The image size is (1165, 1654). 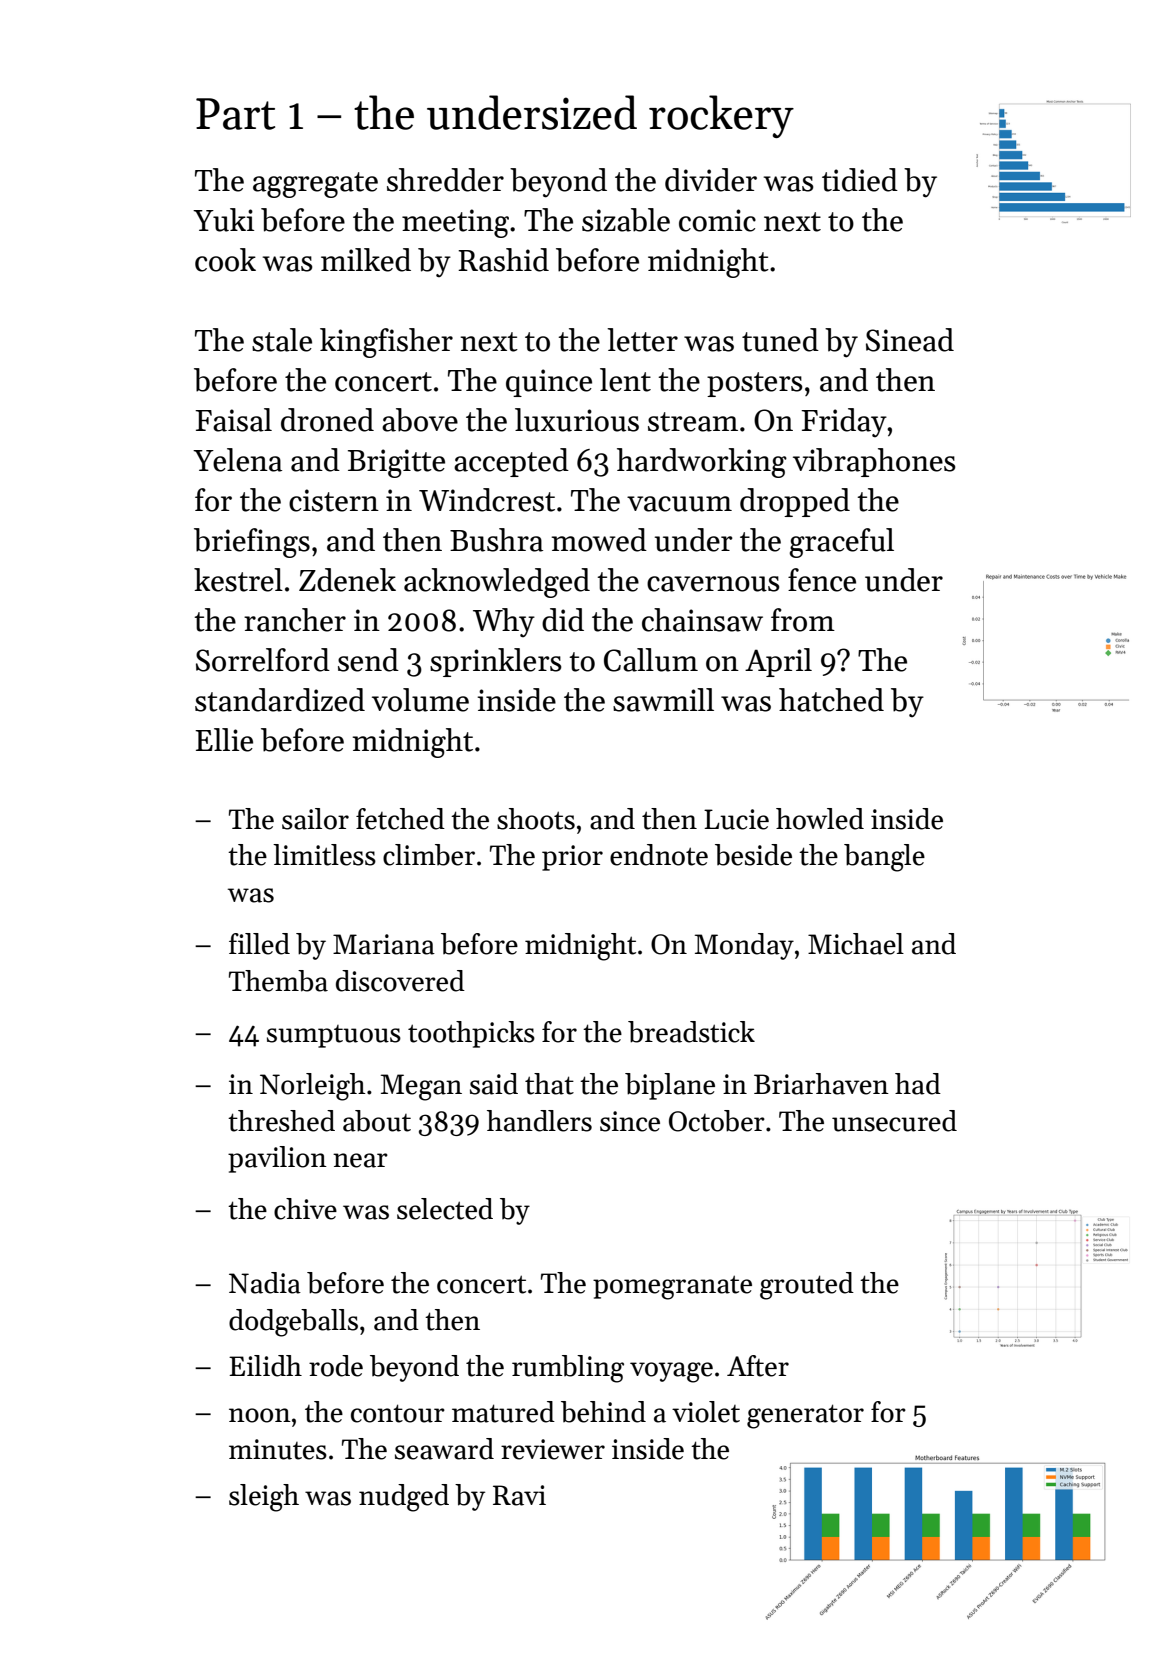 What do you see at coordinates (396, 463) in the screenshot?
I see `Brigitte` at bounding box center [396, 463].
